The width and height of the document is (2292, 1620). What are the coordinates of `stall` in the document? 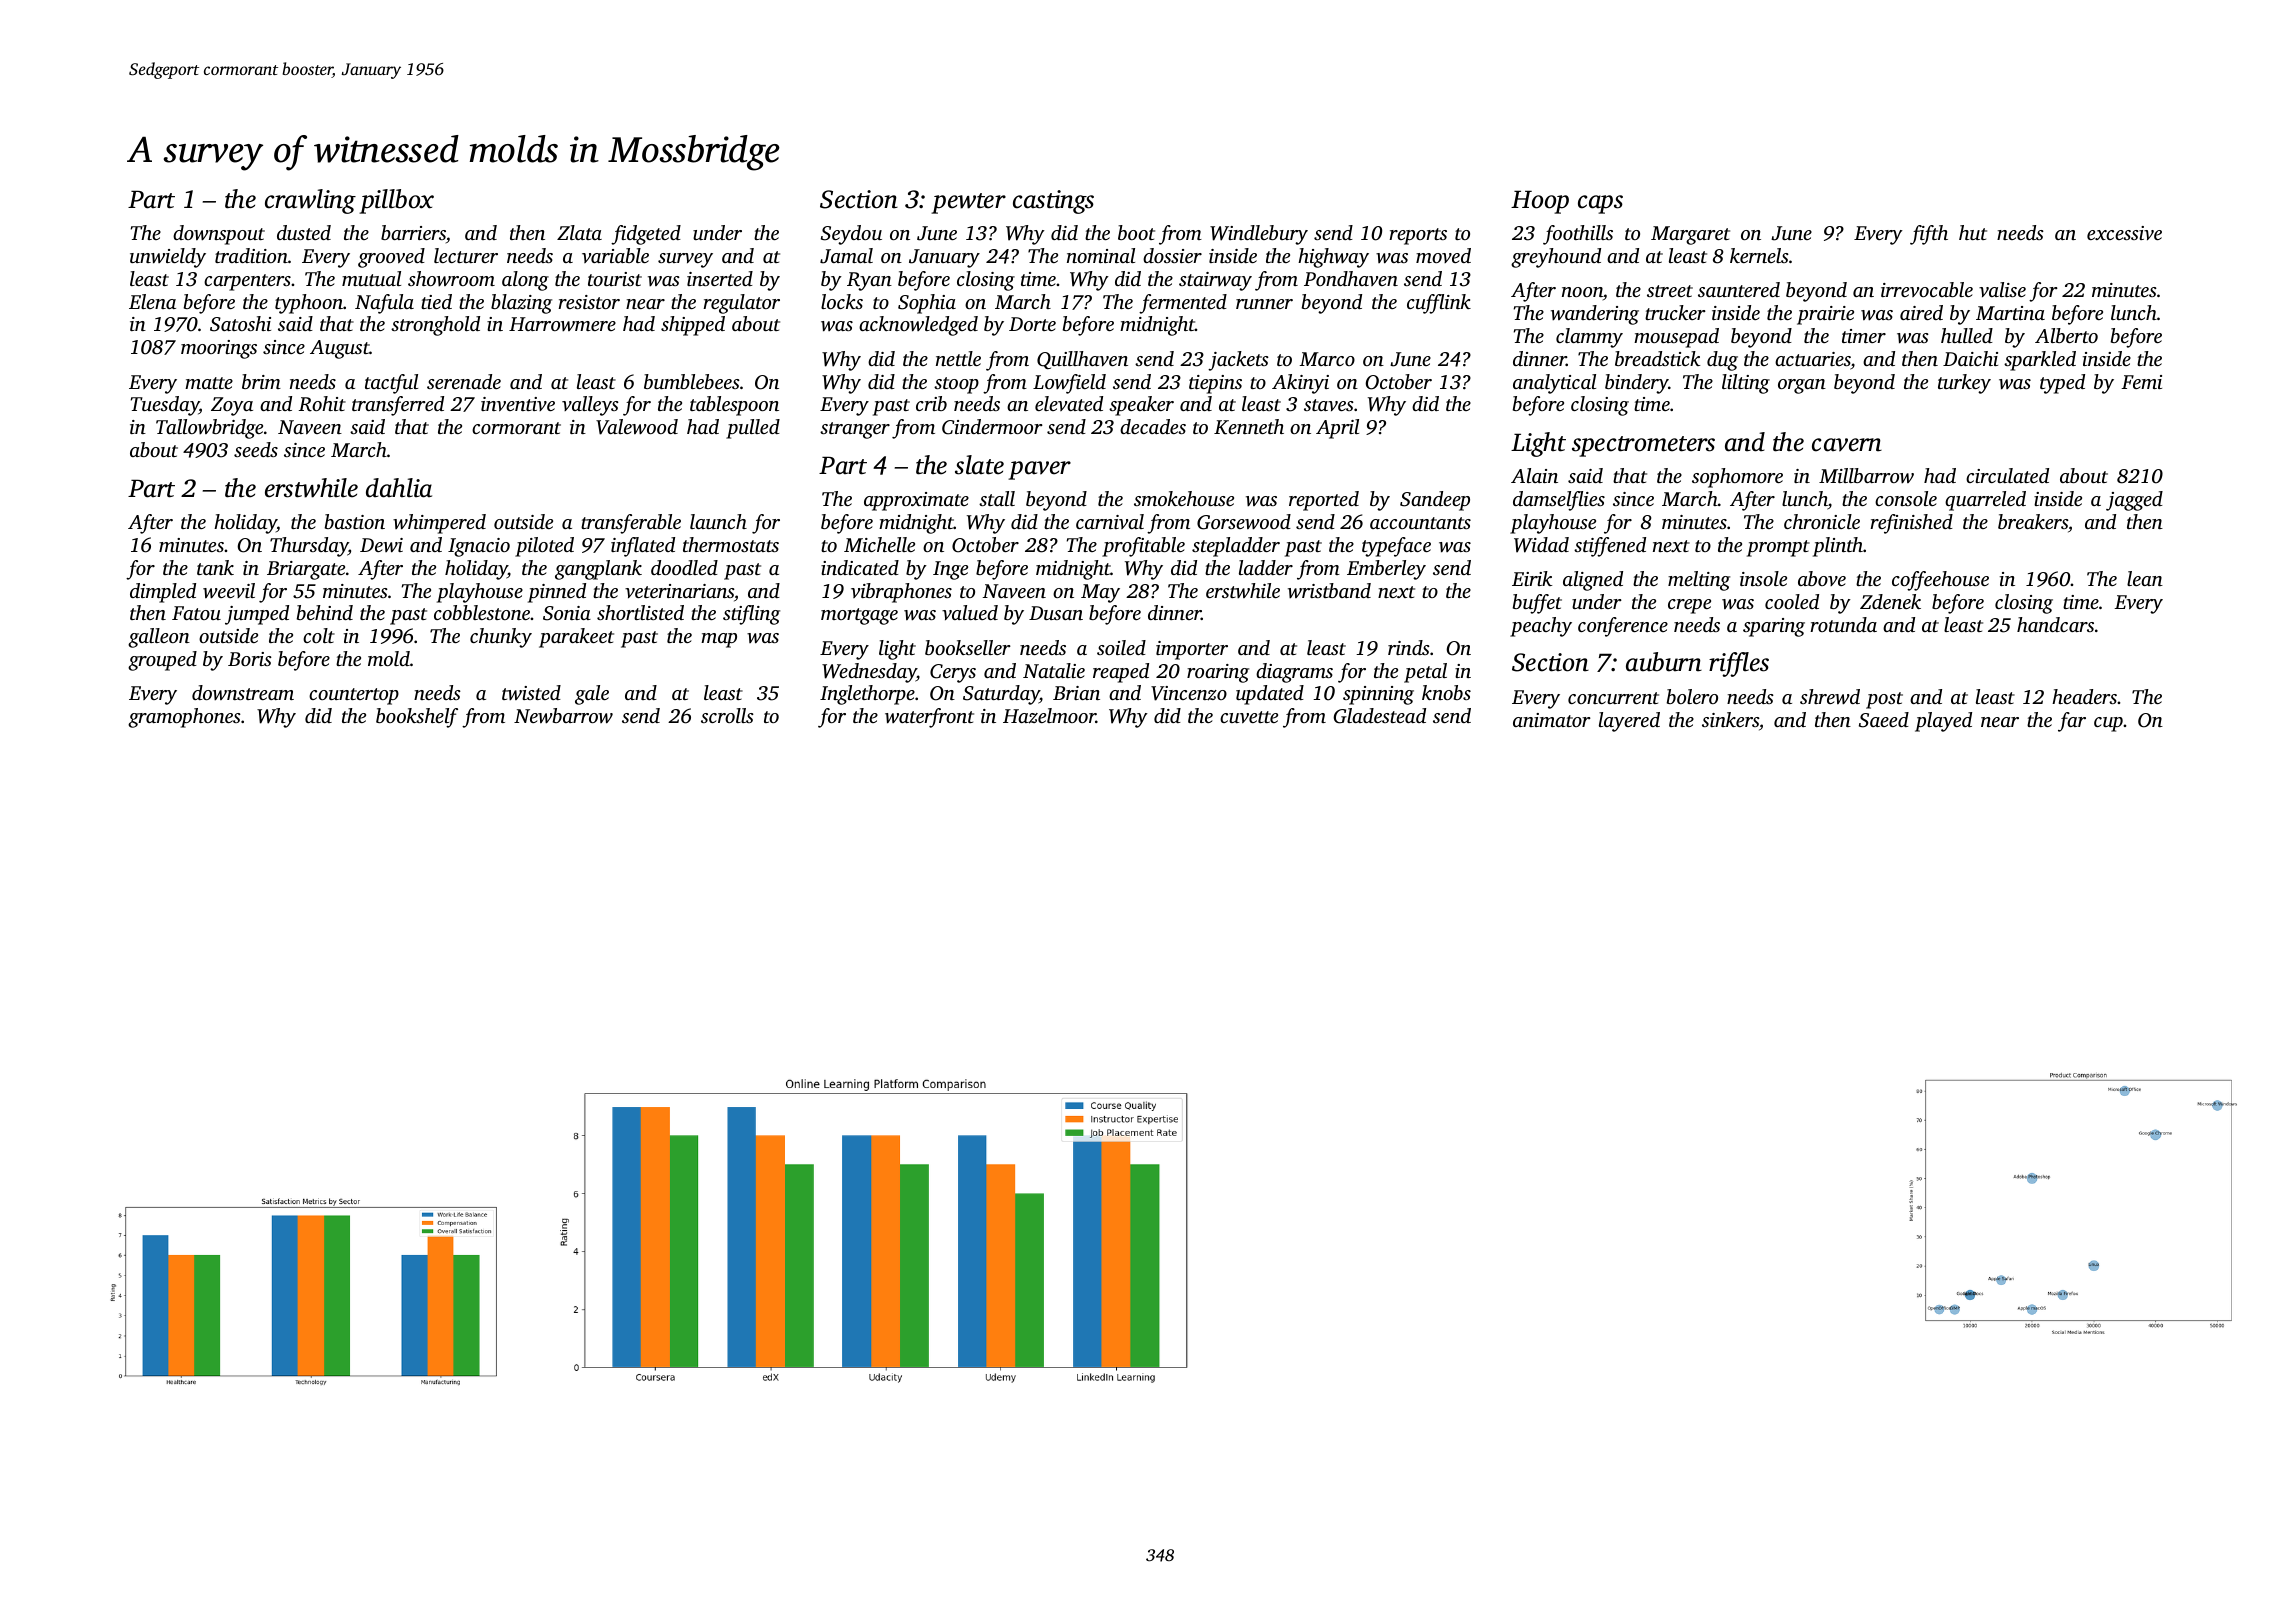 It's located at (997, 498).
